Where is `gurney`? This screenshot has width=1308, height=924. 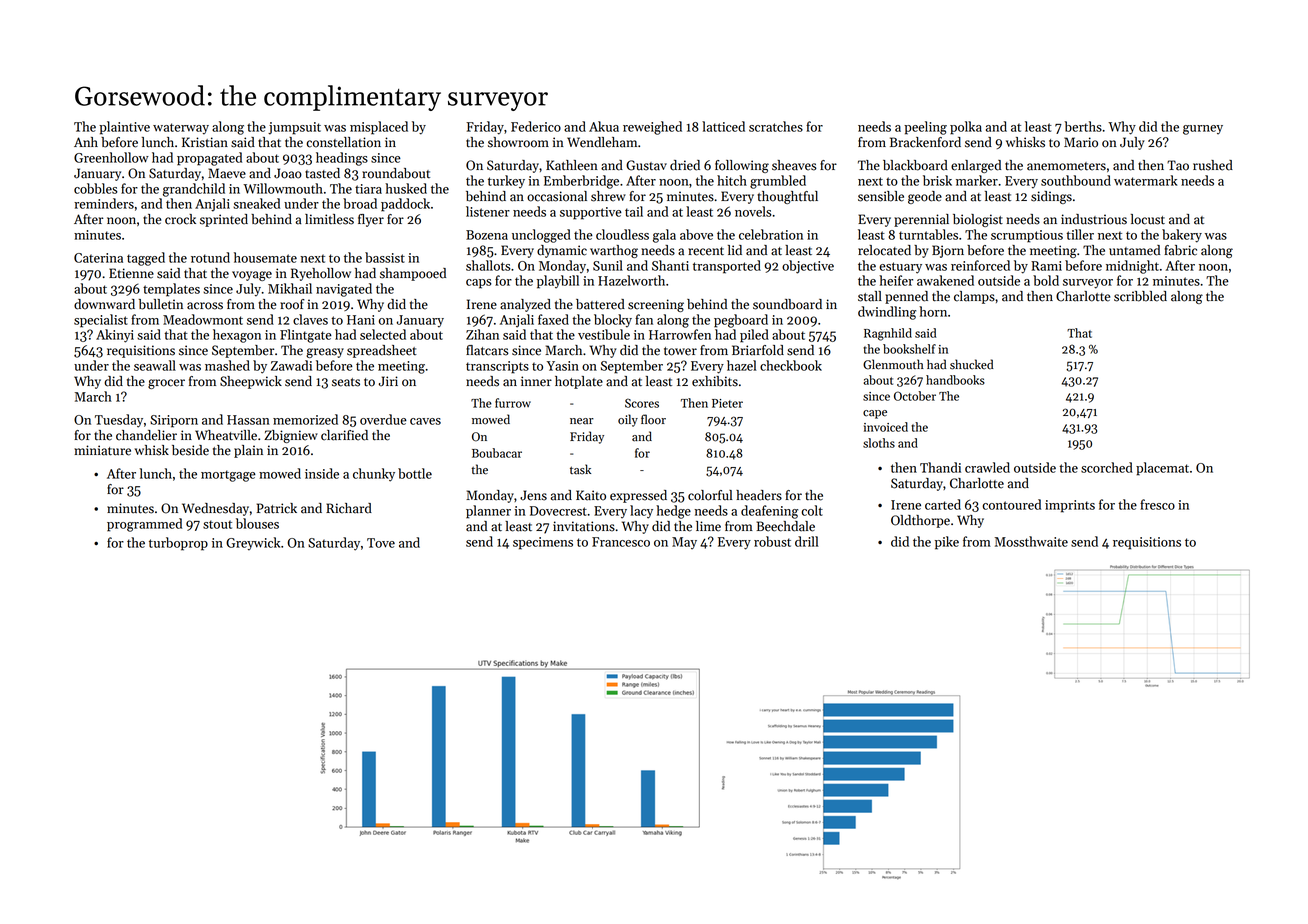 gurney is located at coordinates (1203, 130).
